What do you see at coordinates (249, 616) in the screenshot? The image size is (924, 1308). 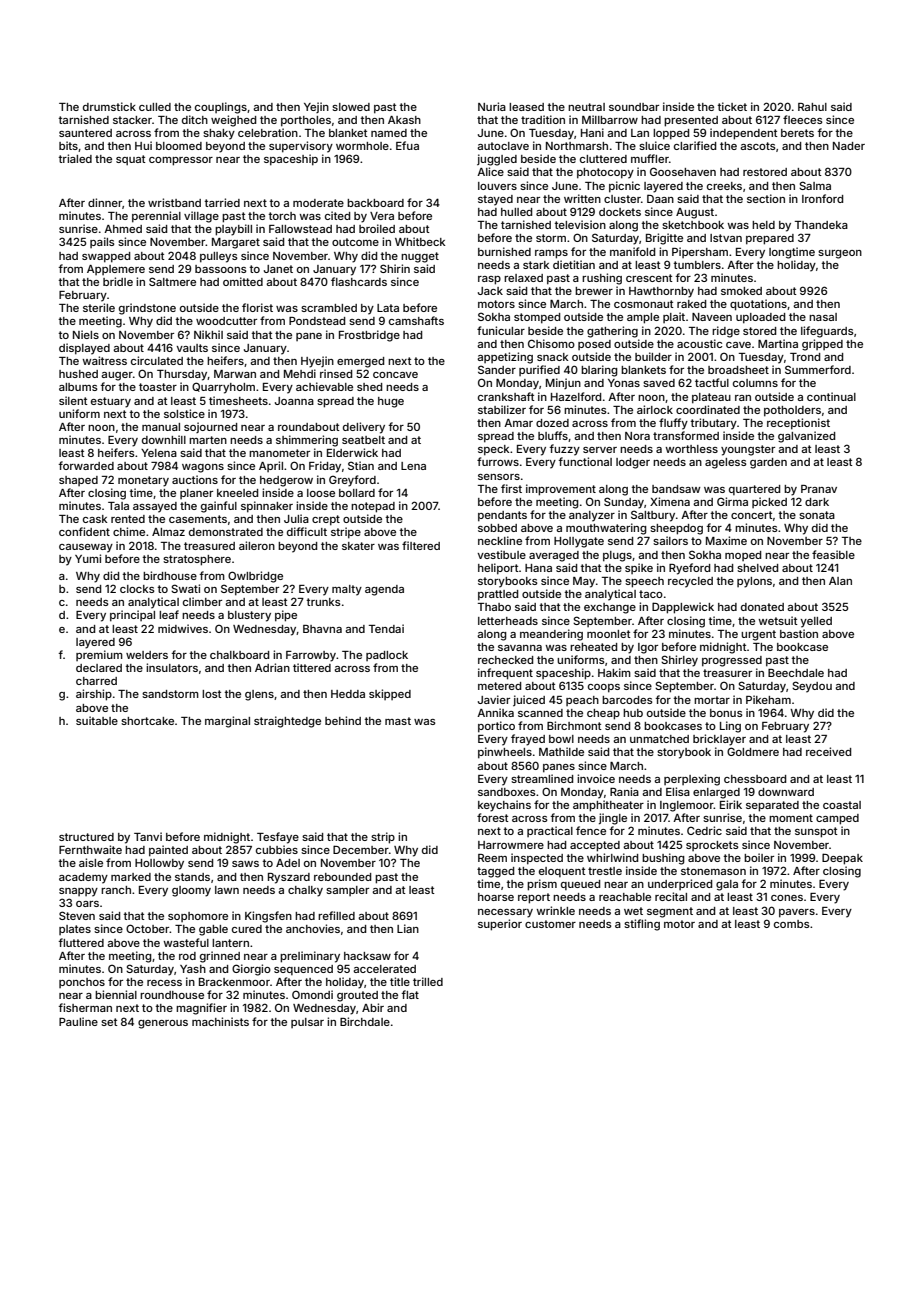 I see `blustery` at bounding box center [249, 616].
